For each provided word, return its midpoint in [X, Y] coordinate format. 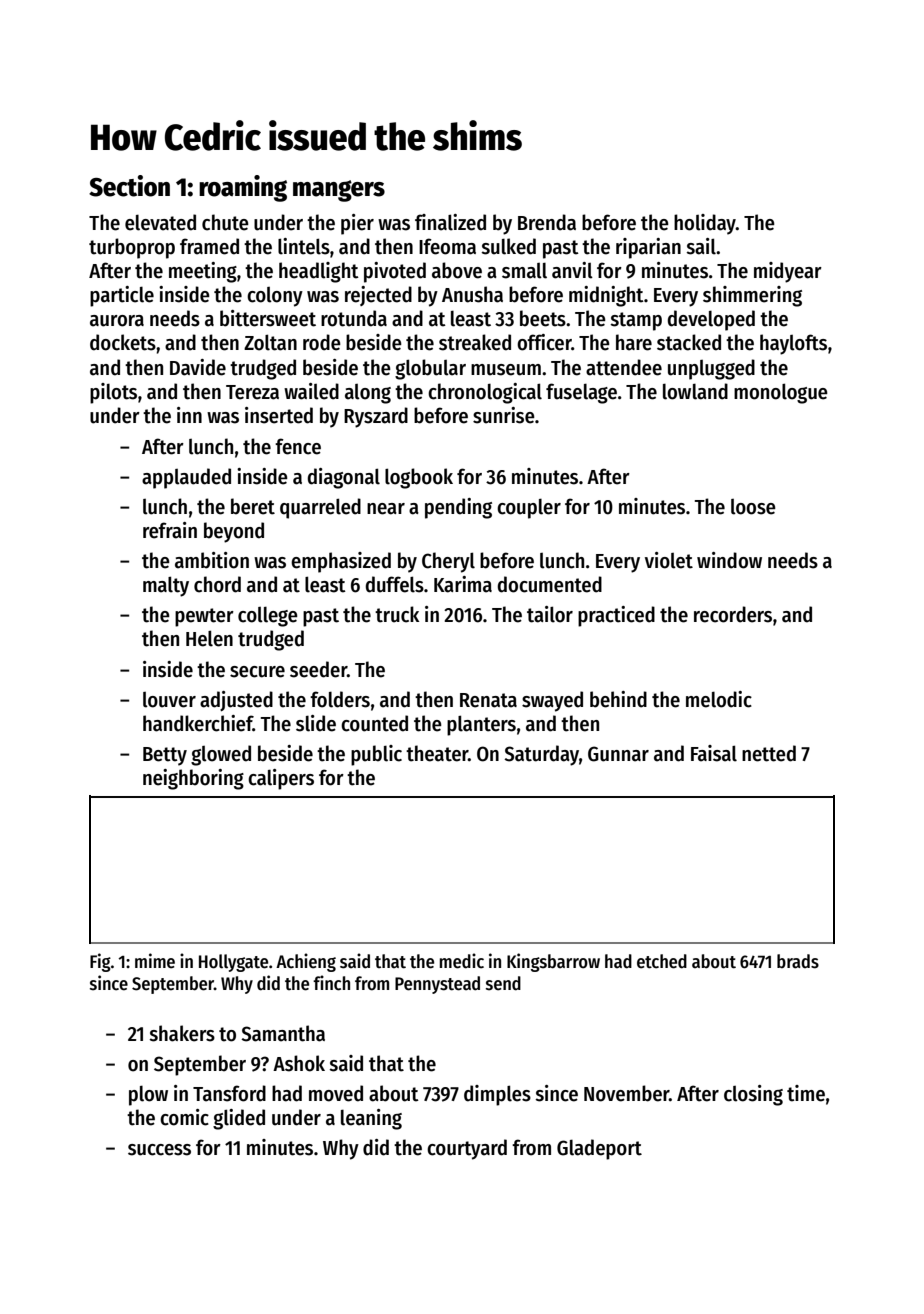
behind [618, 699]
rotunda [354, 318]
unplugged [711, 369]
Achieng [306, 962]
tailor [550, 614]
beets [543, 318]
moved [336, 1093]
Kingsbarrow [553, 962]
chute [225, 222]
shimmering [752, 296]
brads [798, 961]
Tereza [252, 392]
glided [239, 1119]
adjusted [236, 701]
